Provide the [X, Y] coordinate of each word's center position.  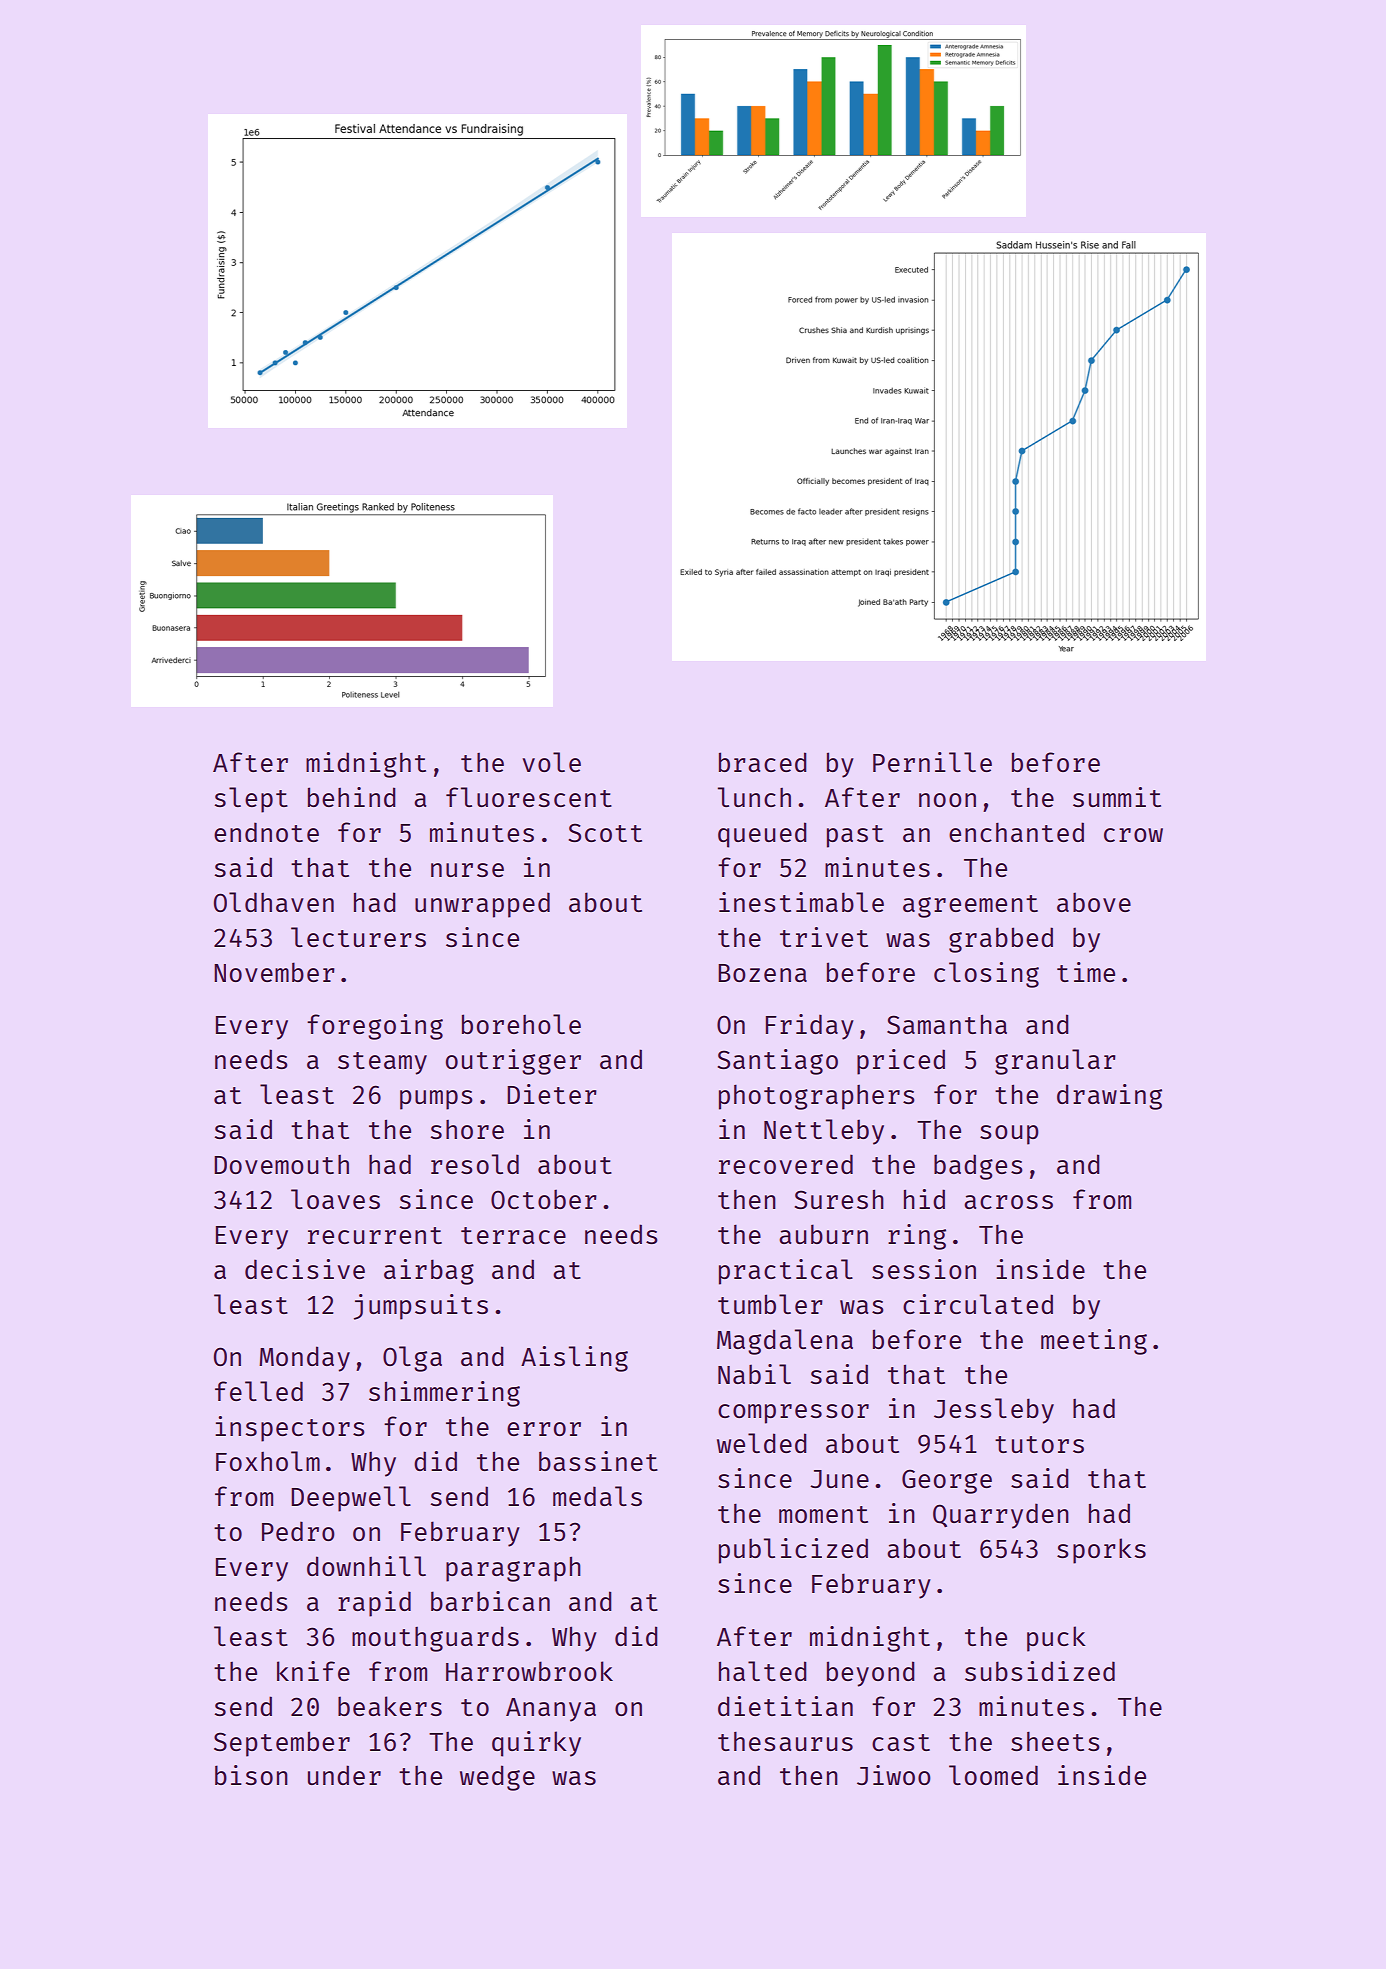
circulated [978, 1304]
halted [762, 1671]
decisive [305, 1269]
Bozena [762, 973]
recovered [786, 1164]
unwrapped [482, 905]
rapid [374, 1604]
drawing [1109, 1097]
